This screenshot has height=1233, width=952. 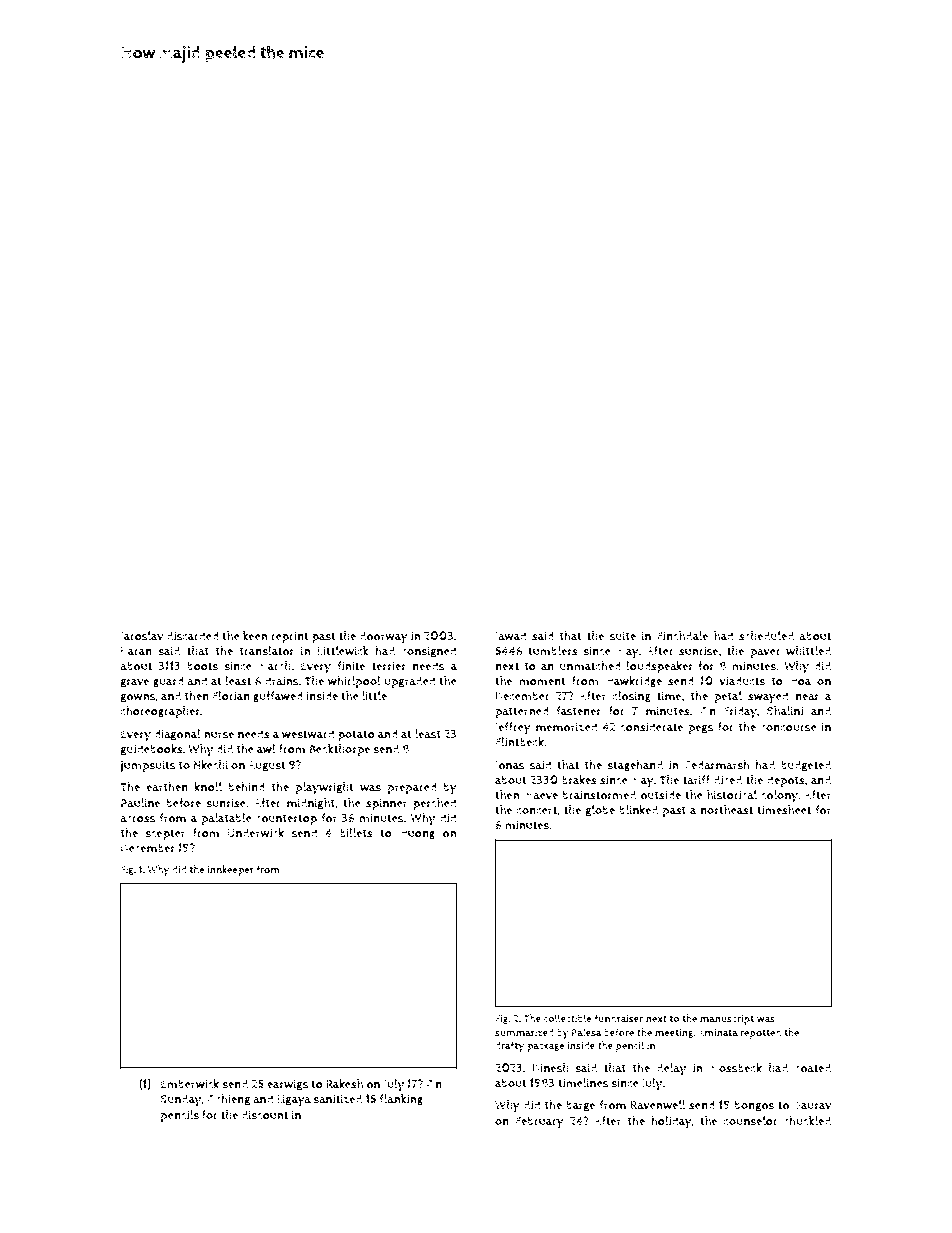 I want to click on colony, so click(x=779, y=796).
